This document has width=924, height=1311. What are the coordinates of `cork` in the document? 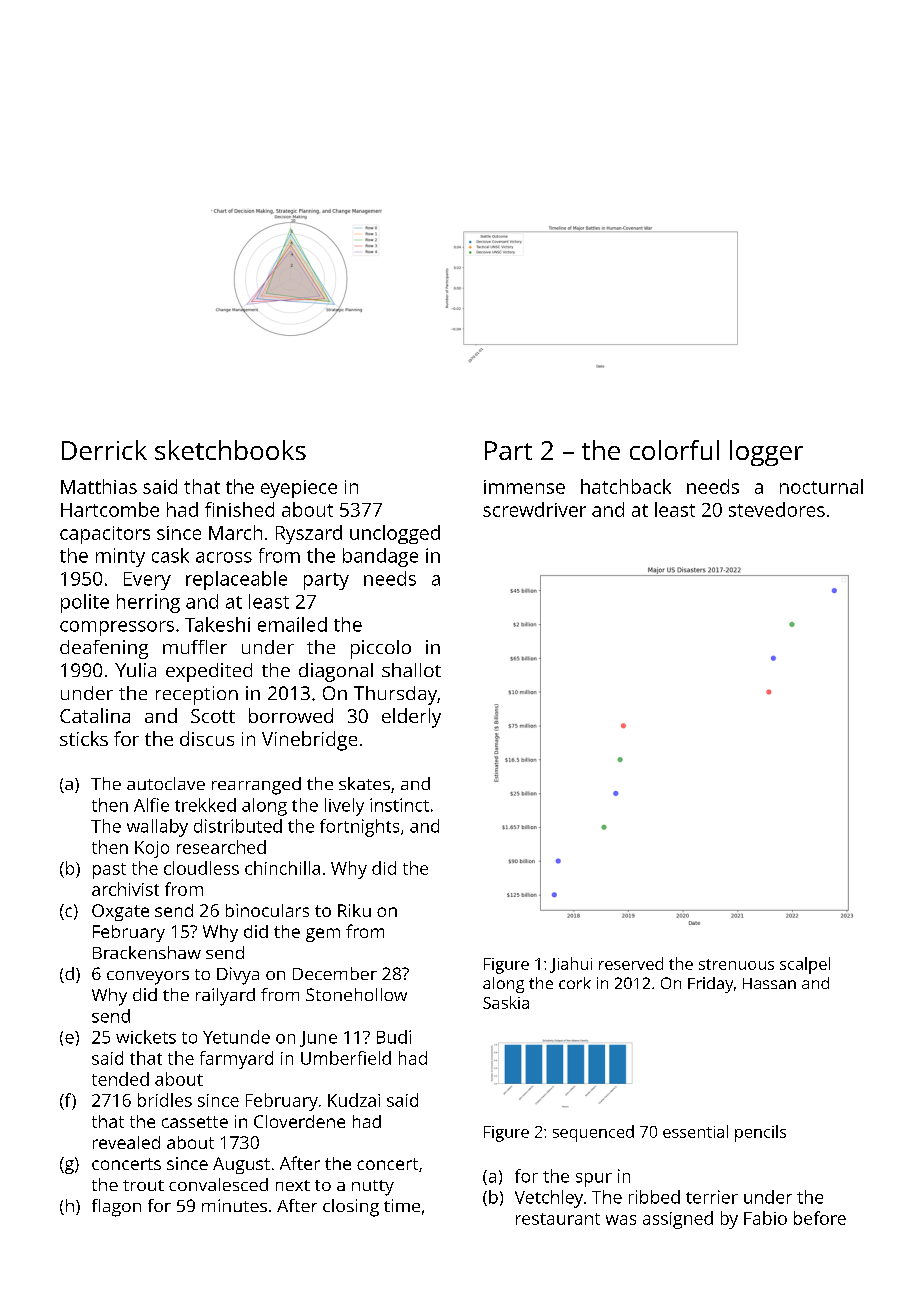 It's located at (575, 983).
